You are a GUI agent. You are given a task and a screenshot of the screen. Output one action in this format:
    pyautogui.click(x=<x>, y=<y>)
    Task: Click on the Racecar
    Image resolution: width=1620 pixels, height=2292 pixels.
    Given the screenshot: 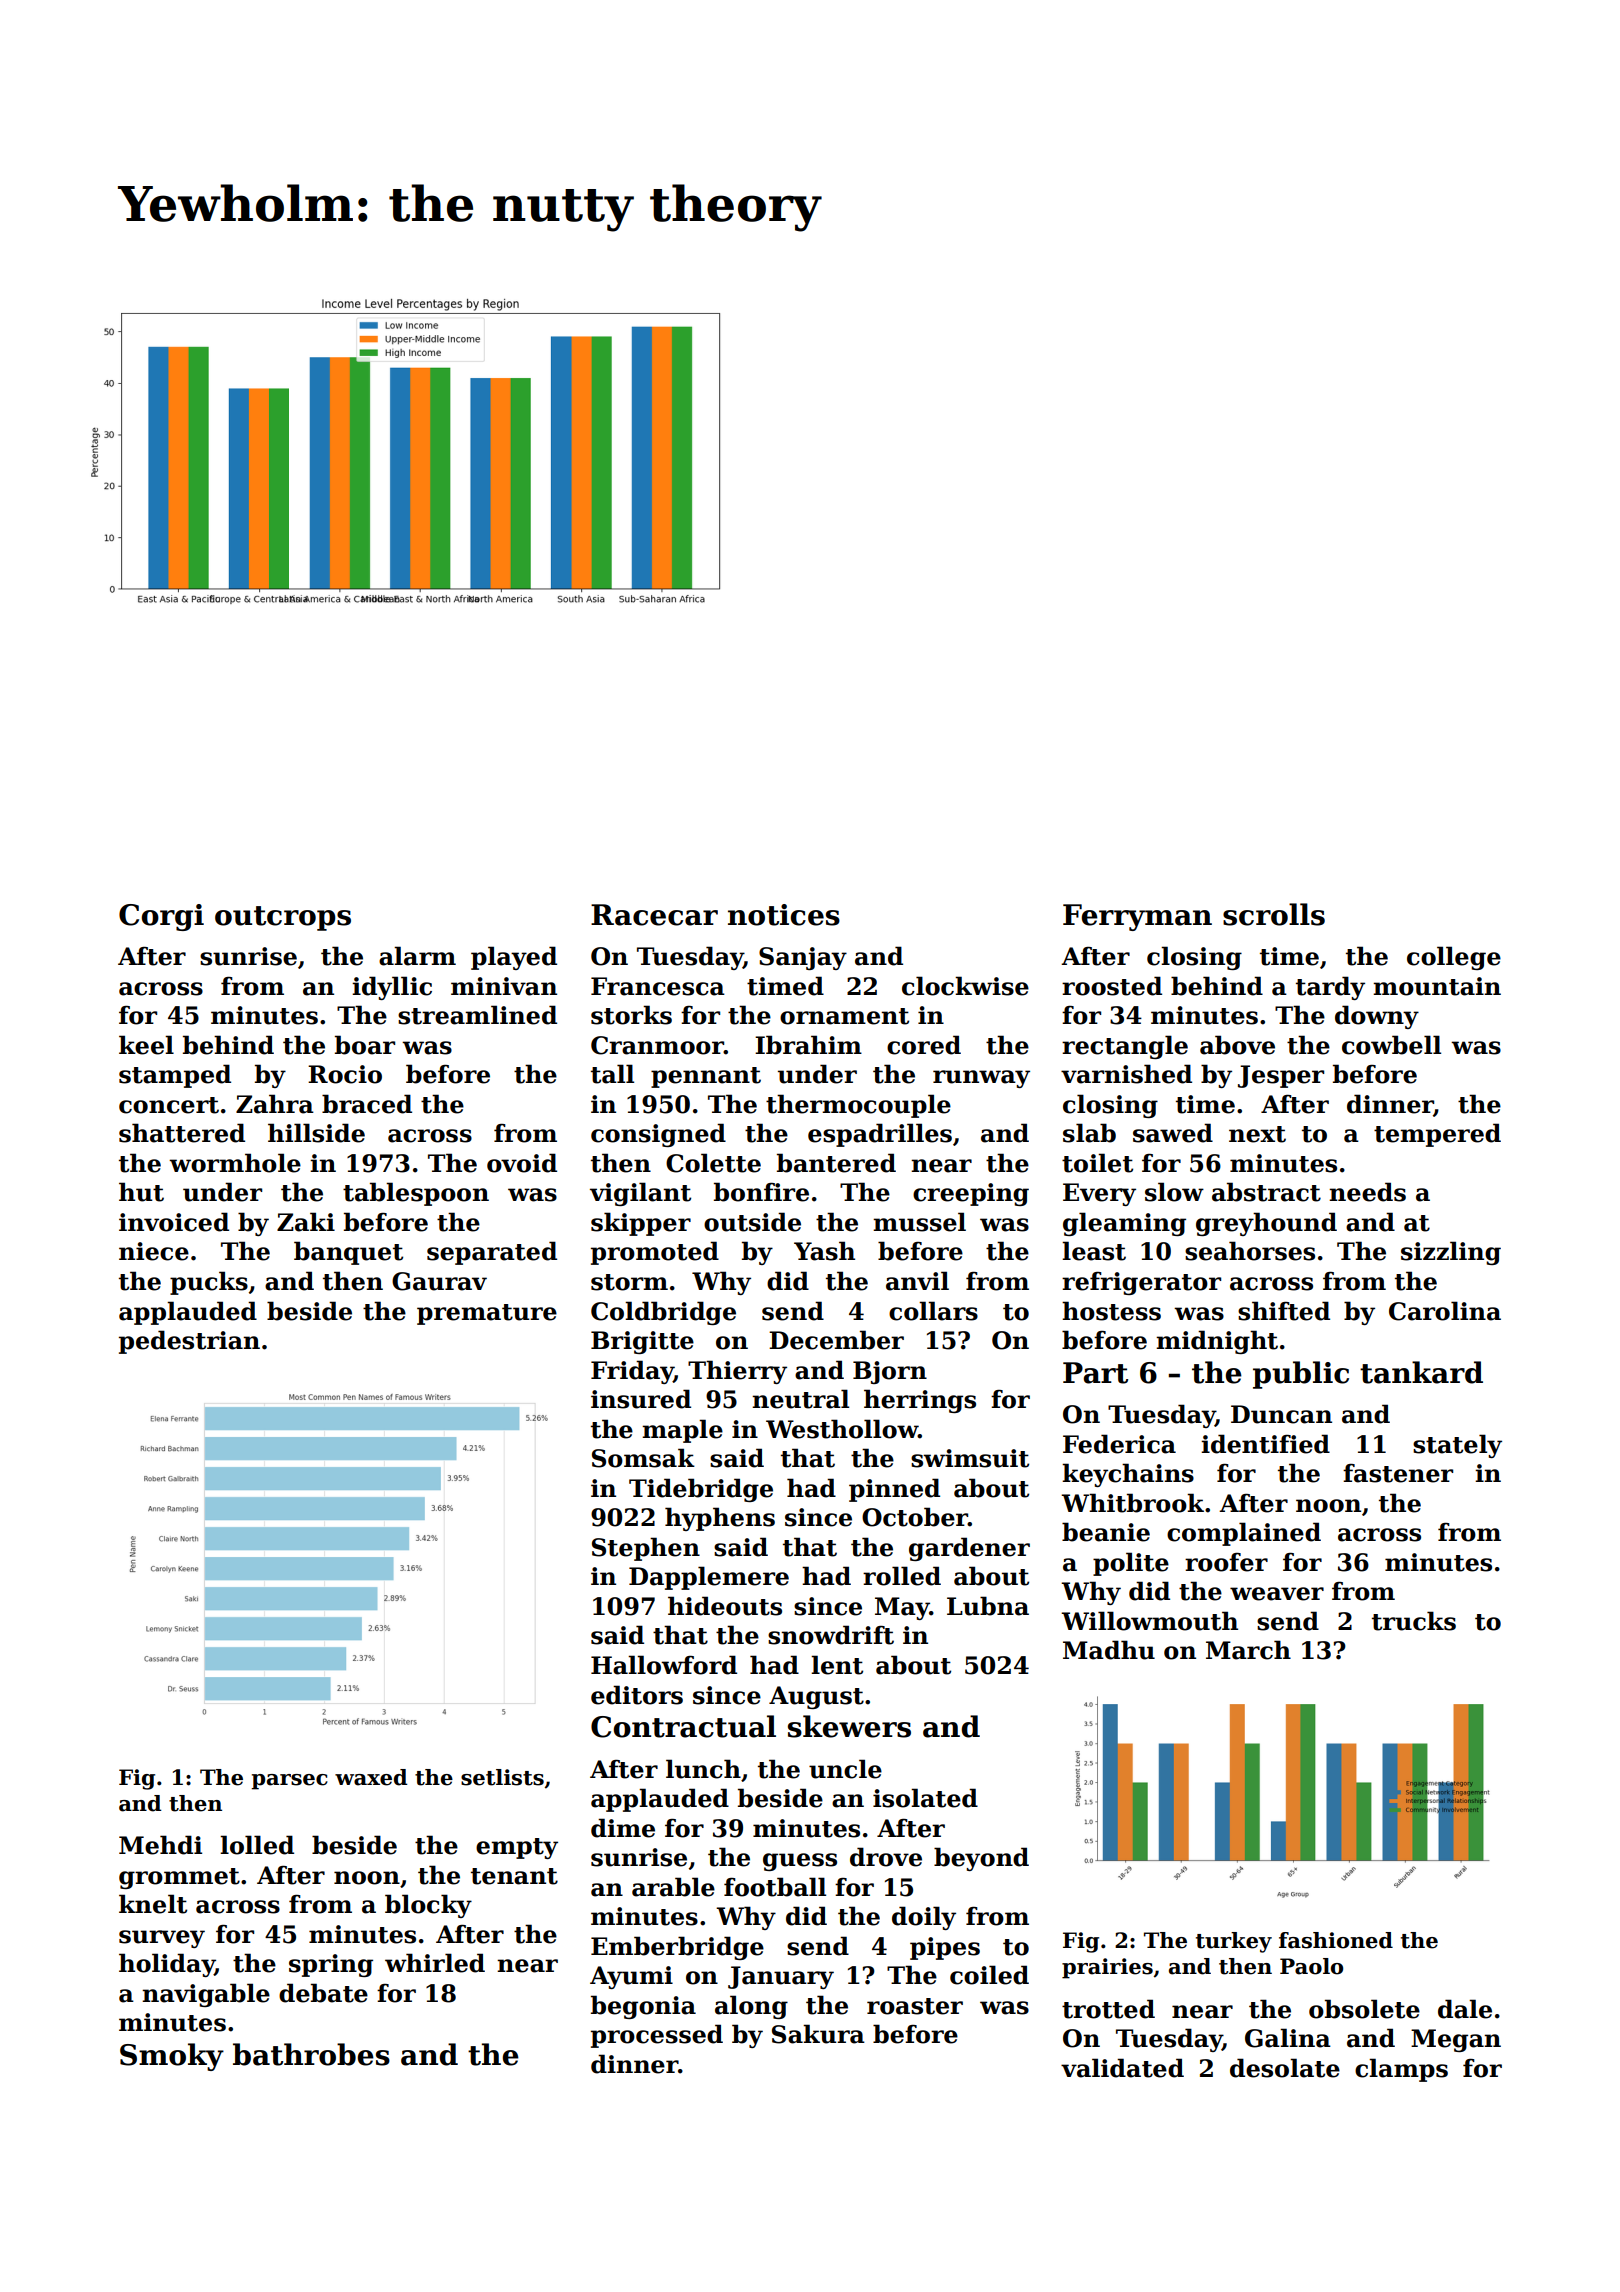 What is the action you would take?
    pyautogui.click(x=654, y=915)
